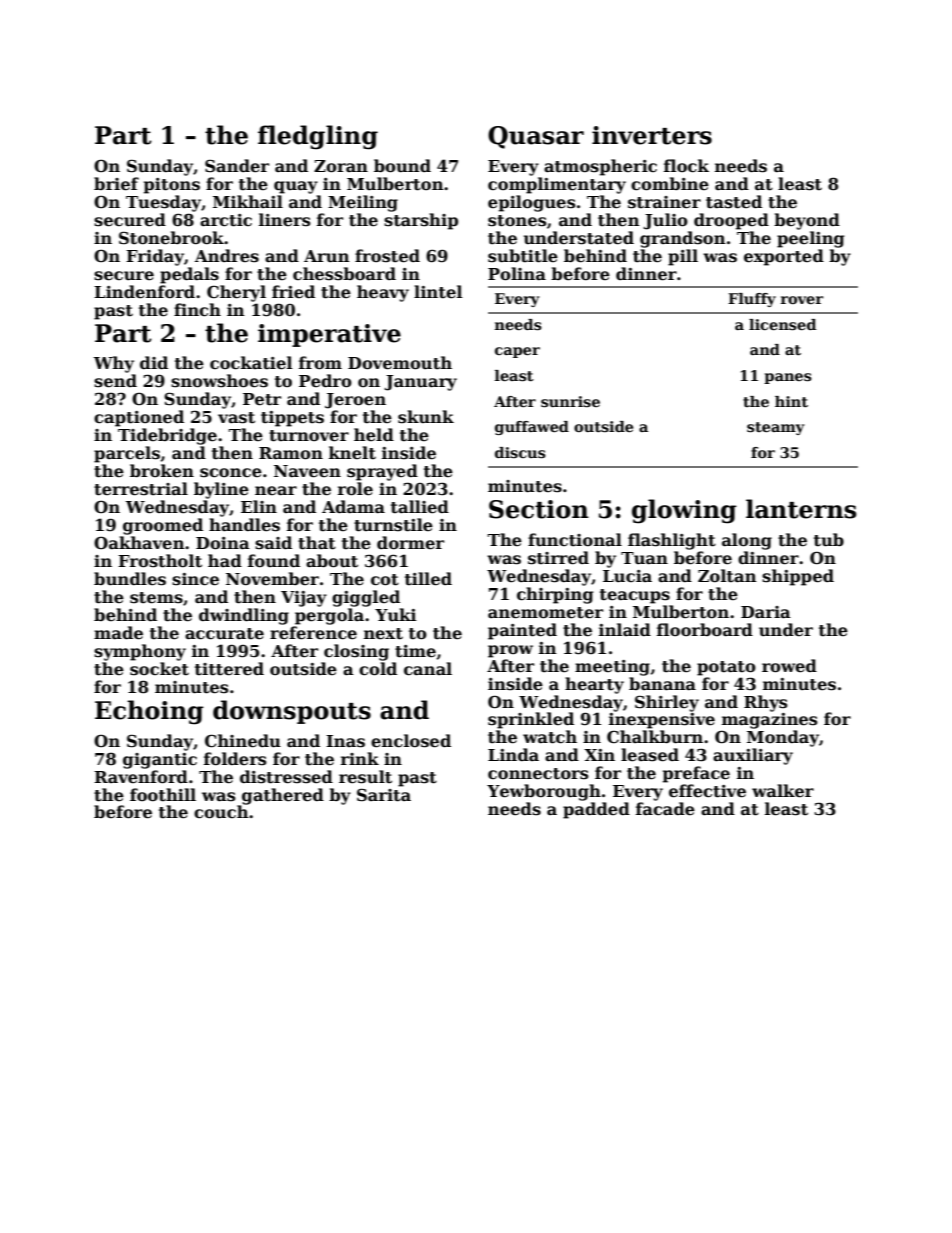 The image size is (952, 1233). What do you see at coordinates (684, 511) in the image?
I see `glowing` at bounding box center [684, 511].
